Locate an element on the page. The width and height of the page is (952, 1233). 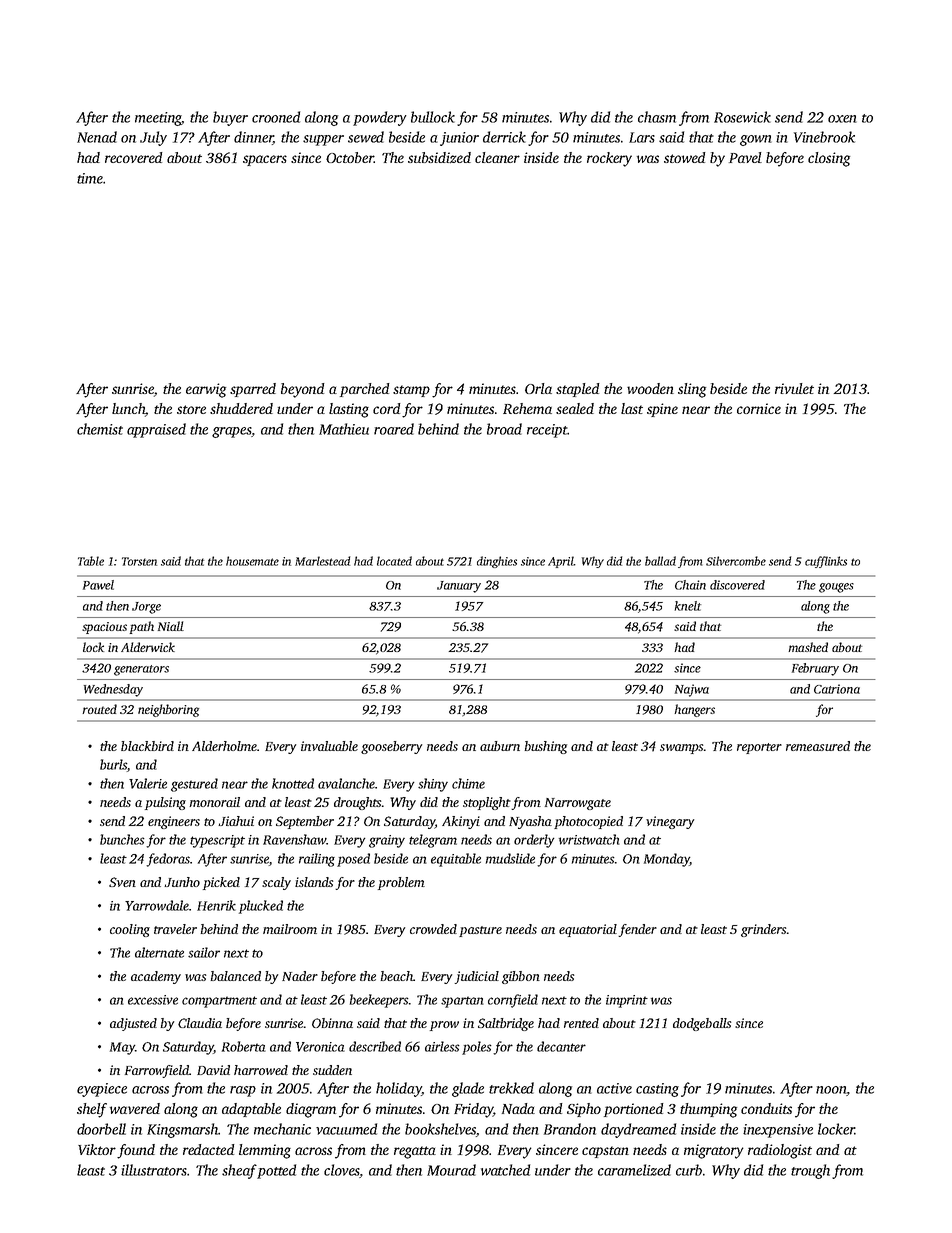
chemist is located at coordinates (100, 429).
